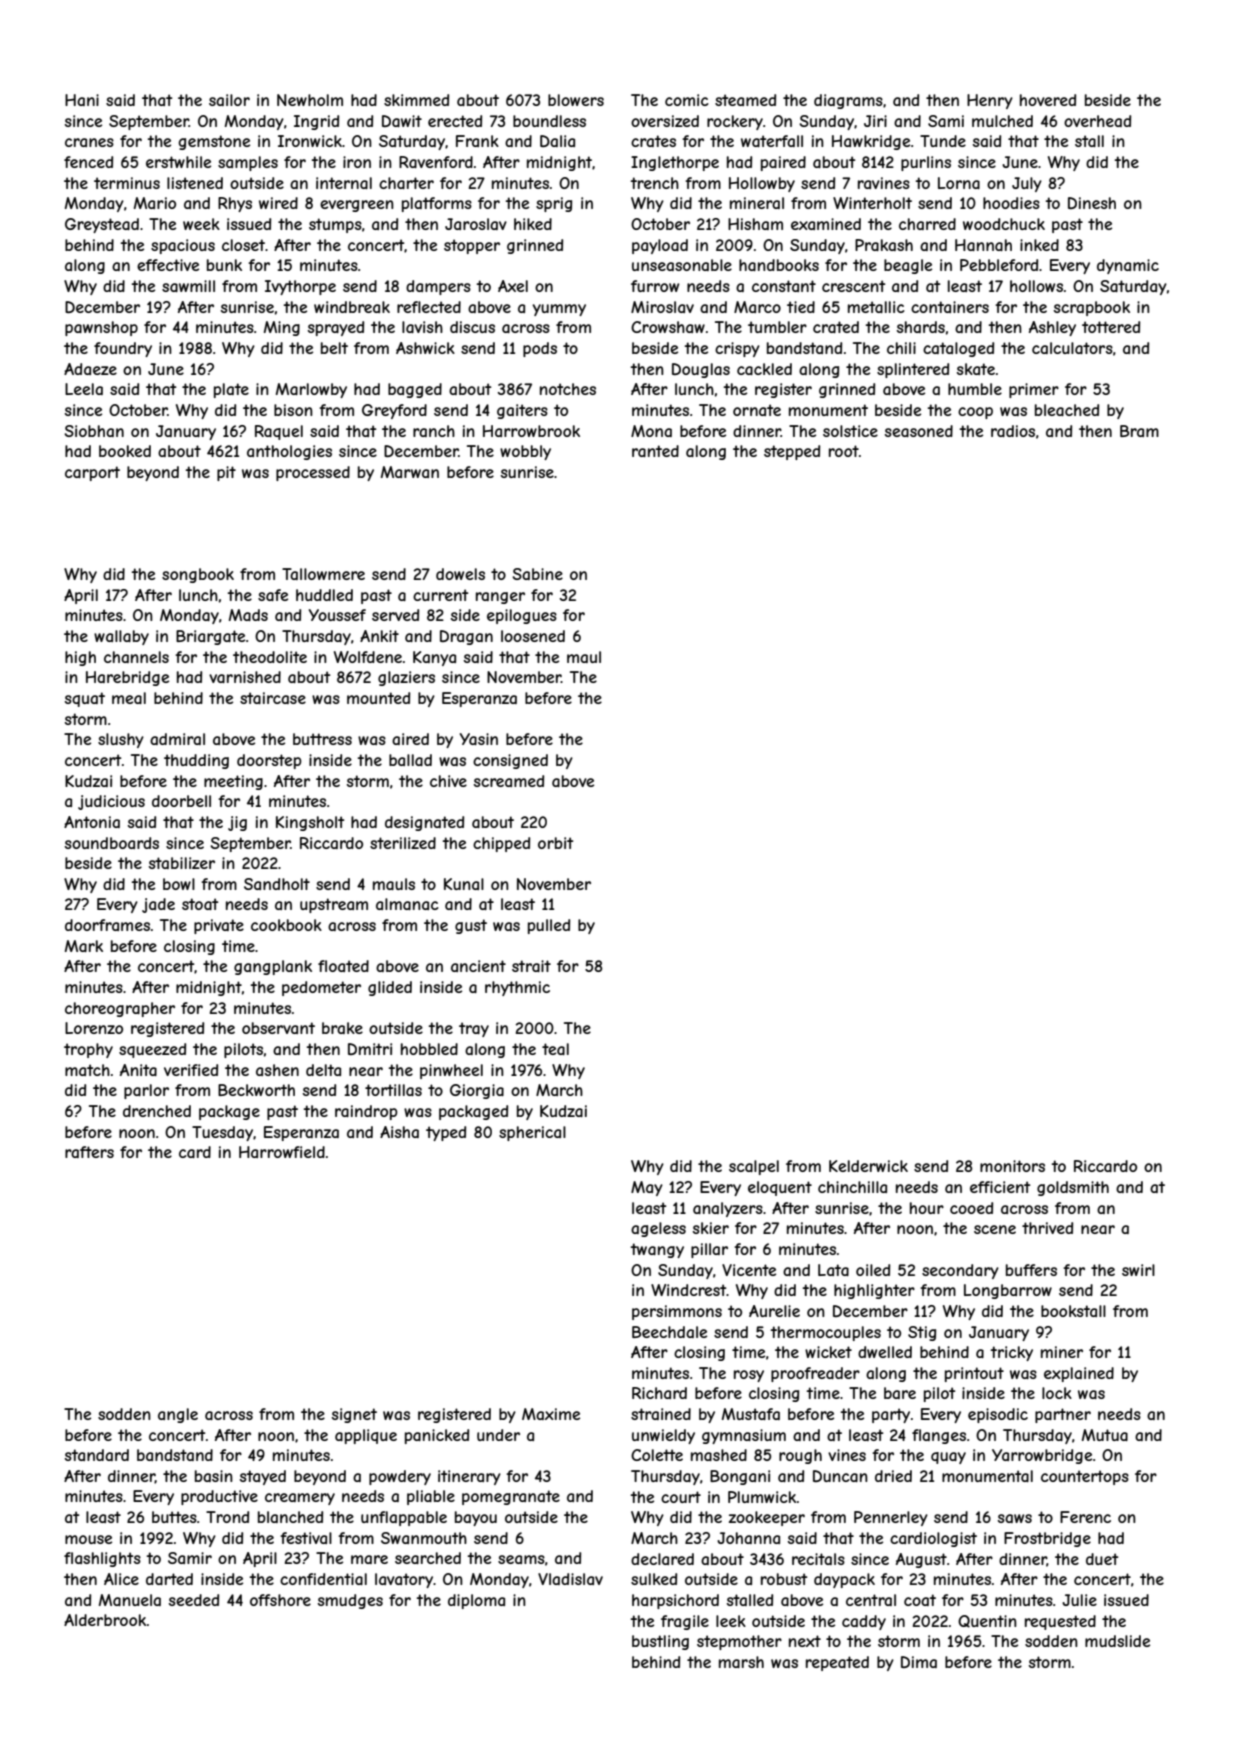  I want to click on mudslide, so click(1117, 1641).
